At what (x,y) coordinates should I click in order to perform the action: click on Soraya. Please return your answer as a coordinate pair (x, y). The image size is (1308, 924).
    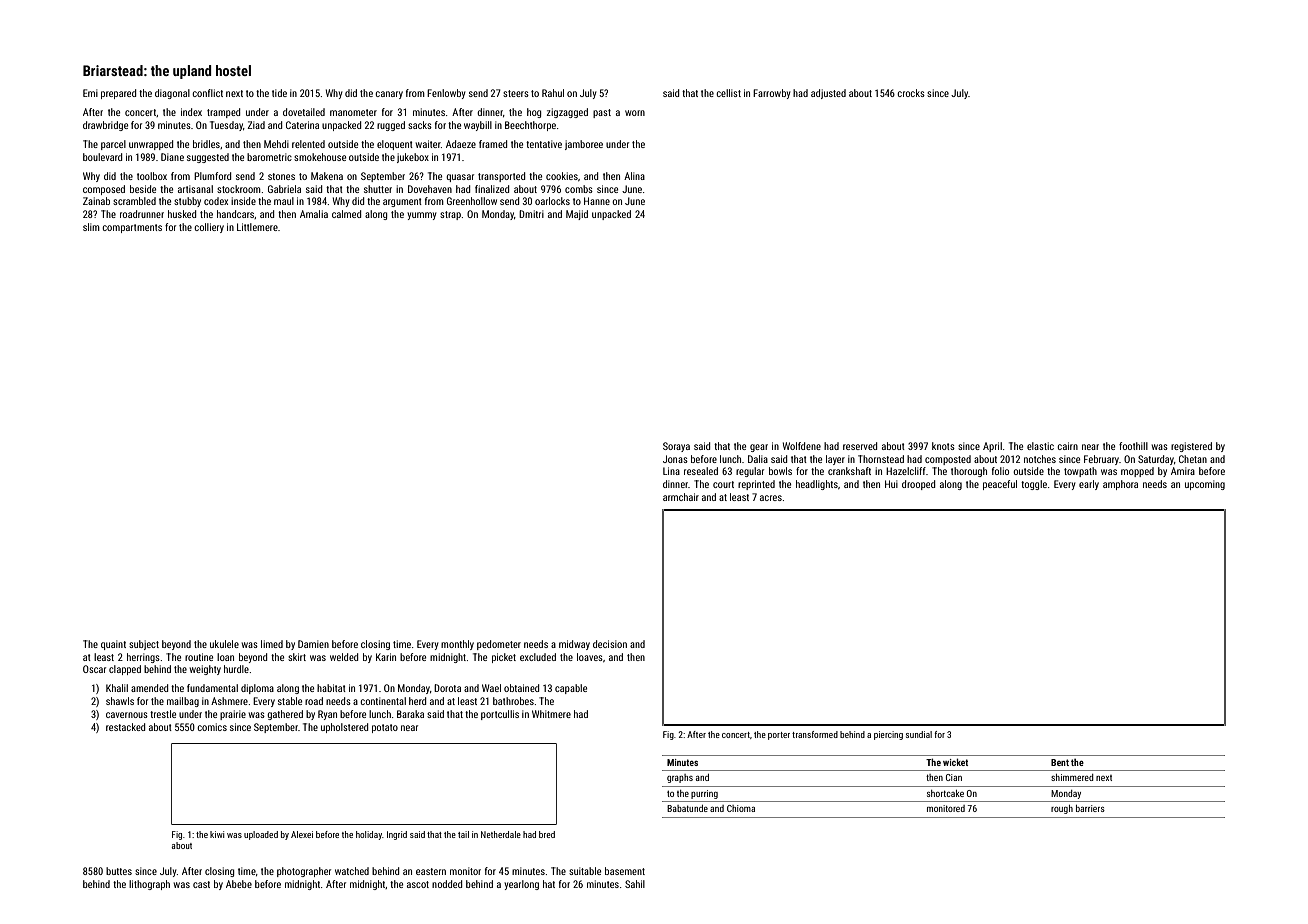
    Looking at the image, I should click on (676, 447).
